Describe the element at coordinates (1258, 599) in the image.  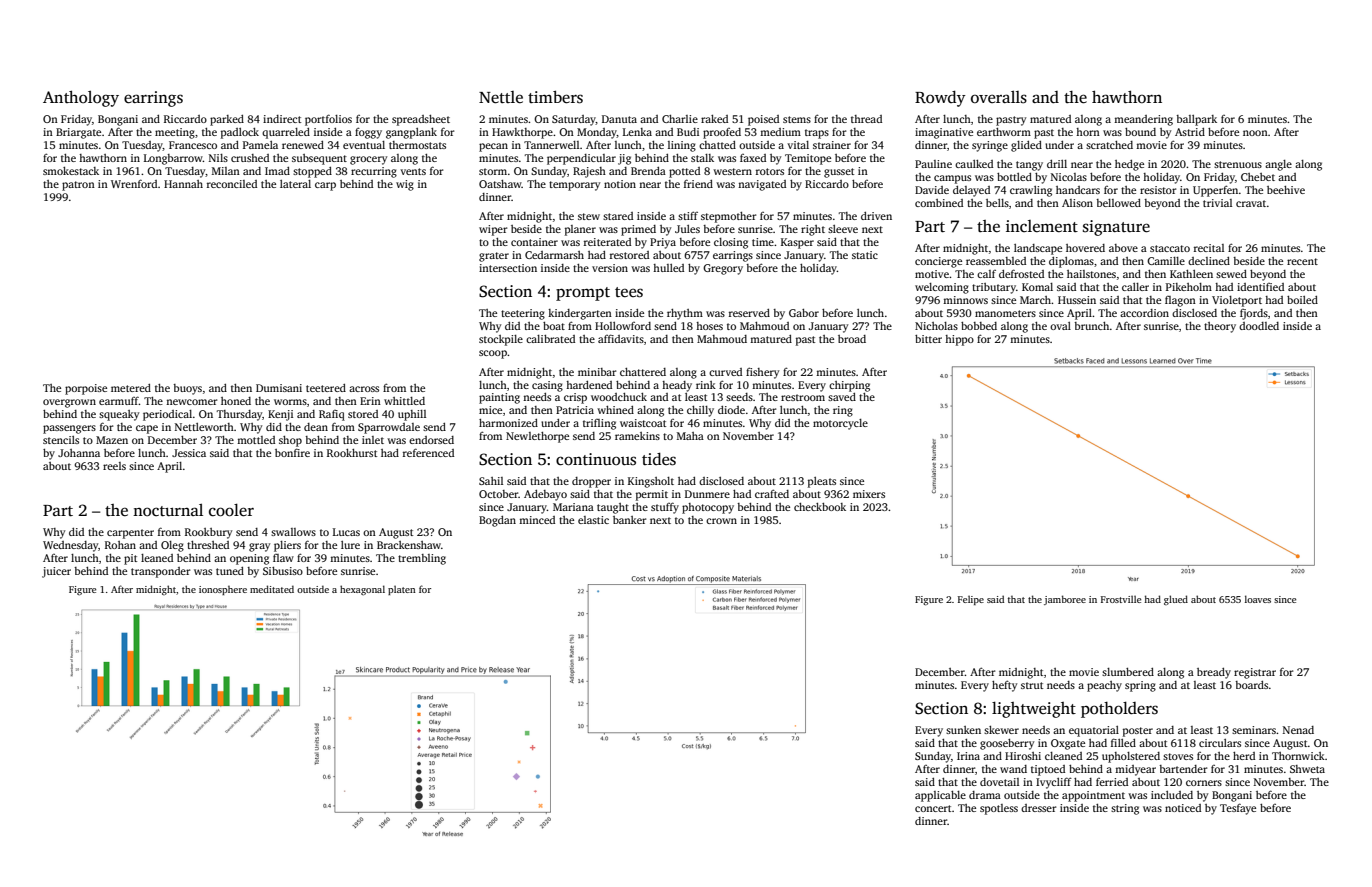
I see `loaves` at that location.
